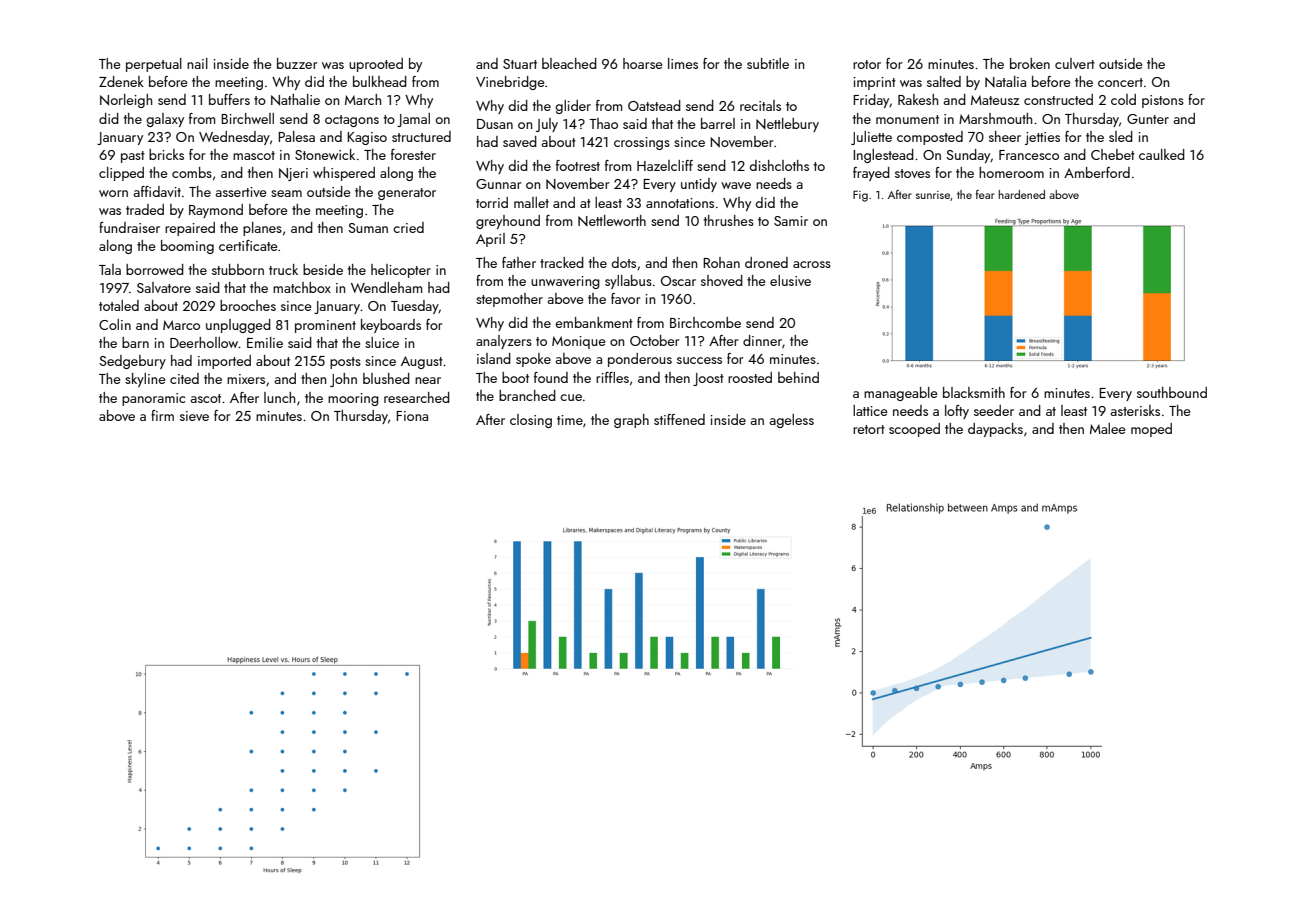  I want to click on Norleigh, so click(126, 101).
